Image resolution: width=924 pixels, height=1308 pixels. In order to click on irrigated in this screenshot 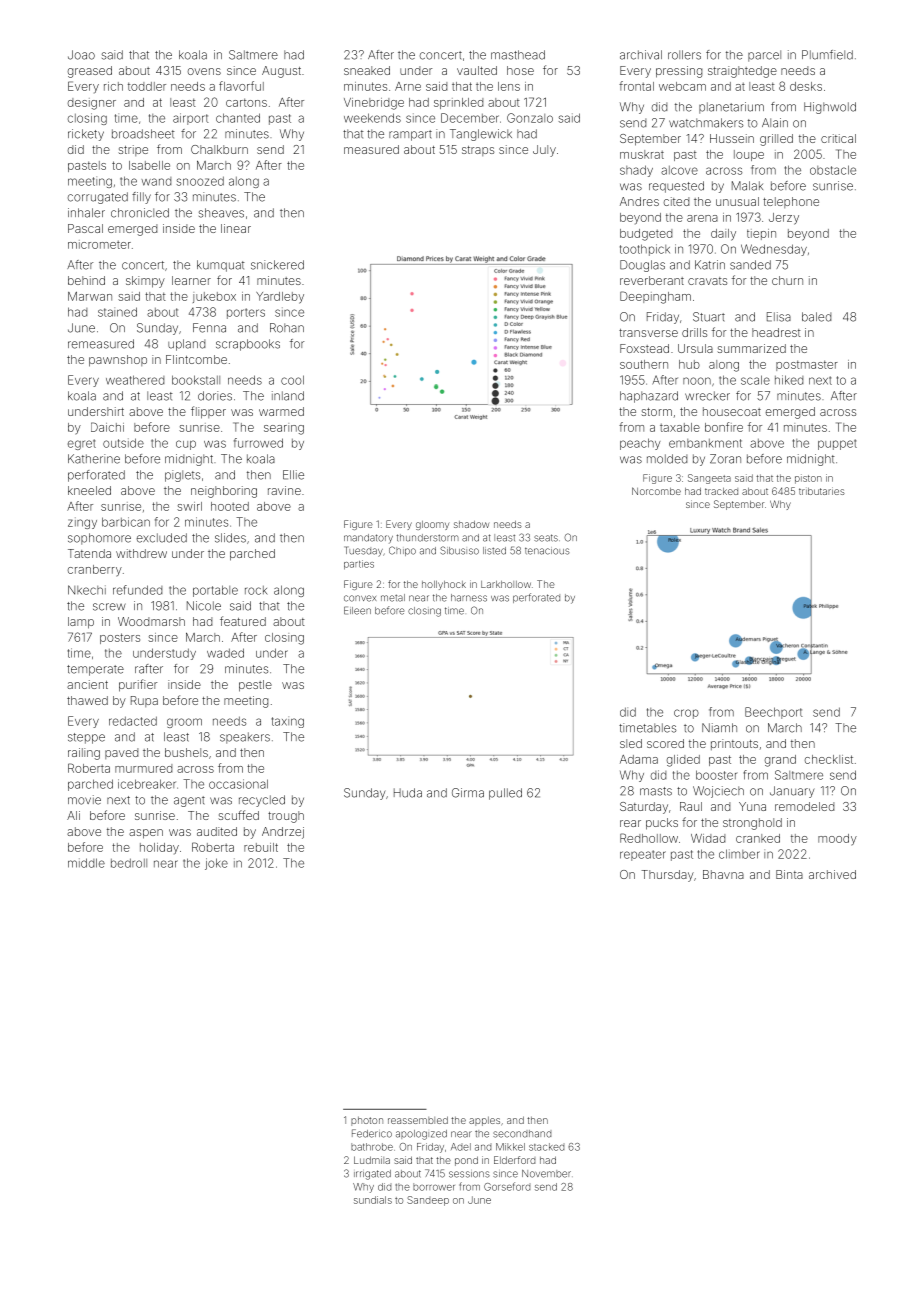, I will do `click(372, 1175)`.
